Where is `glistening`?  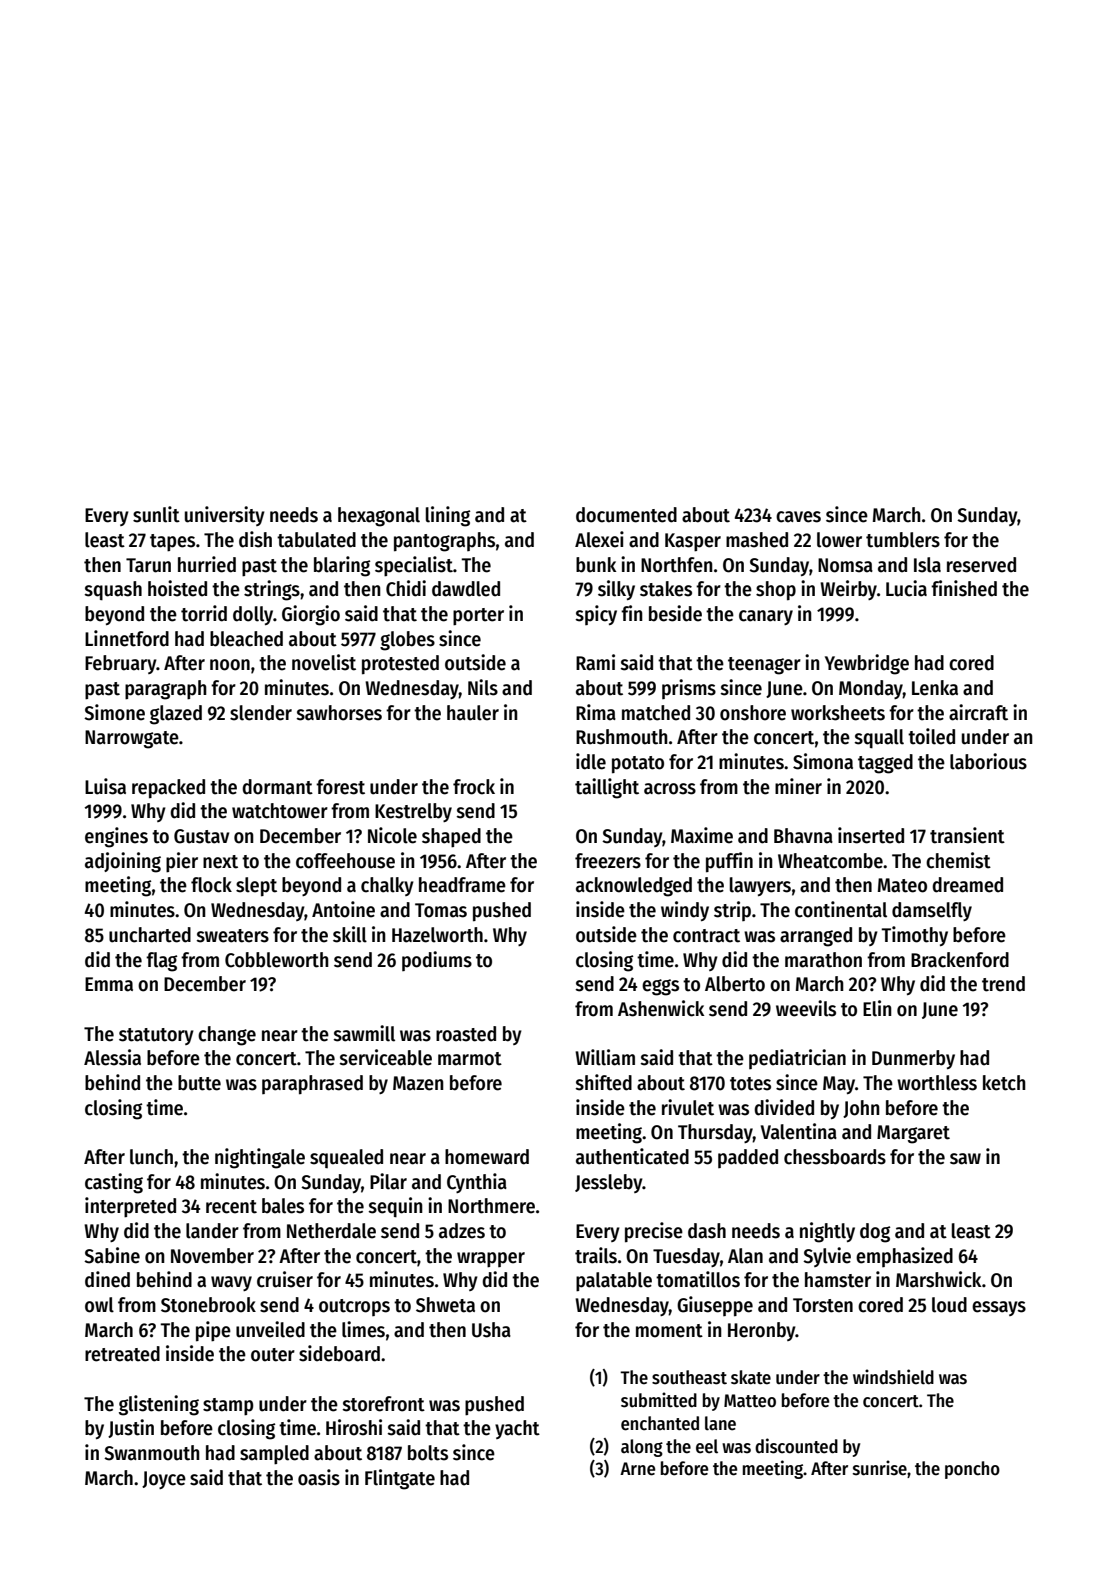 glistening is located at coordinates (159, 1405).
